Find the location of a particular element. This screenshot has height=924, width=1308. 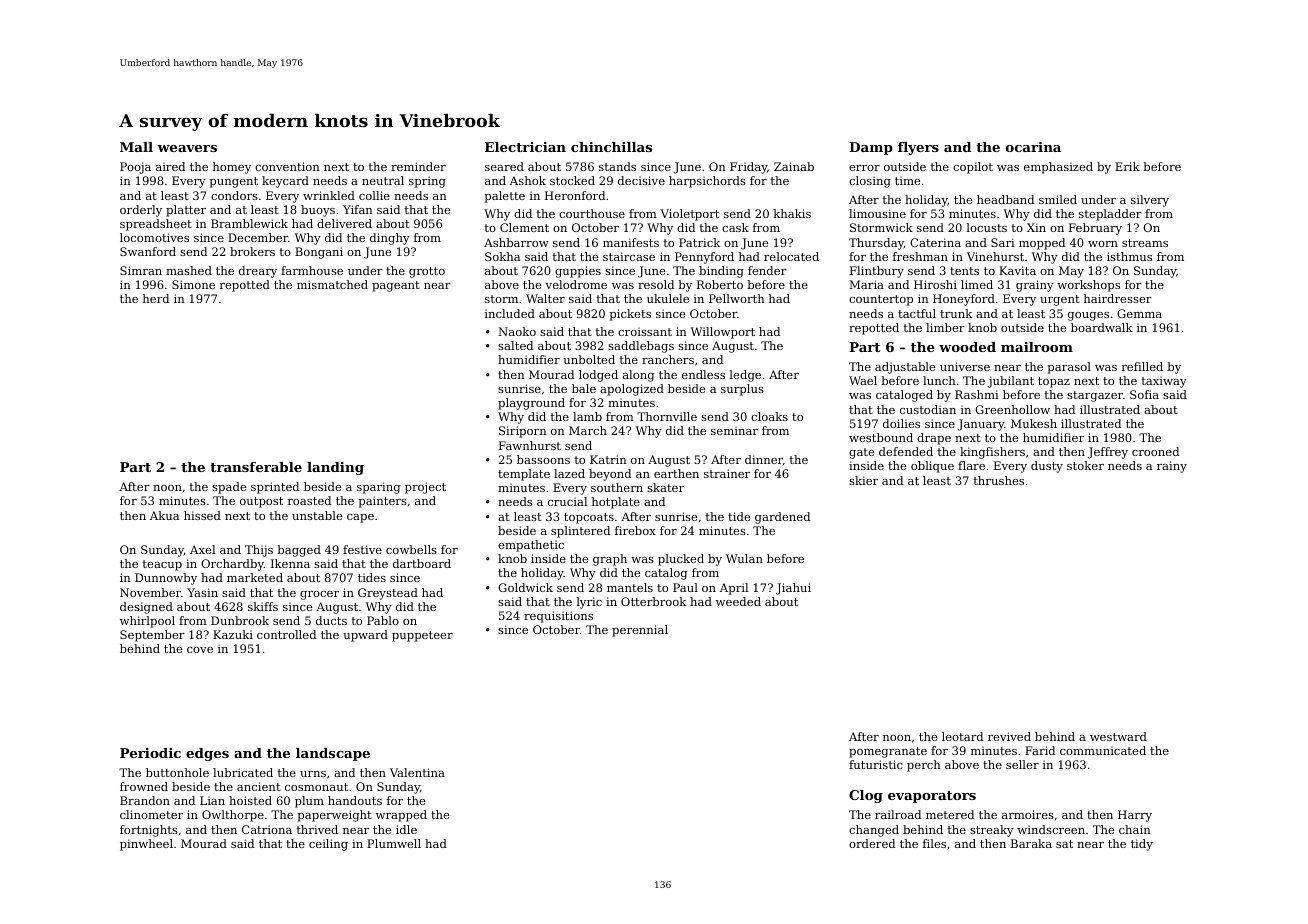

Valentina is located at coordinates (417, 772).
